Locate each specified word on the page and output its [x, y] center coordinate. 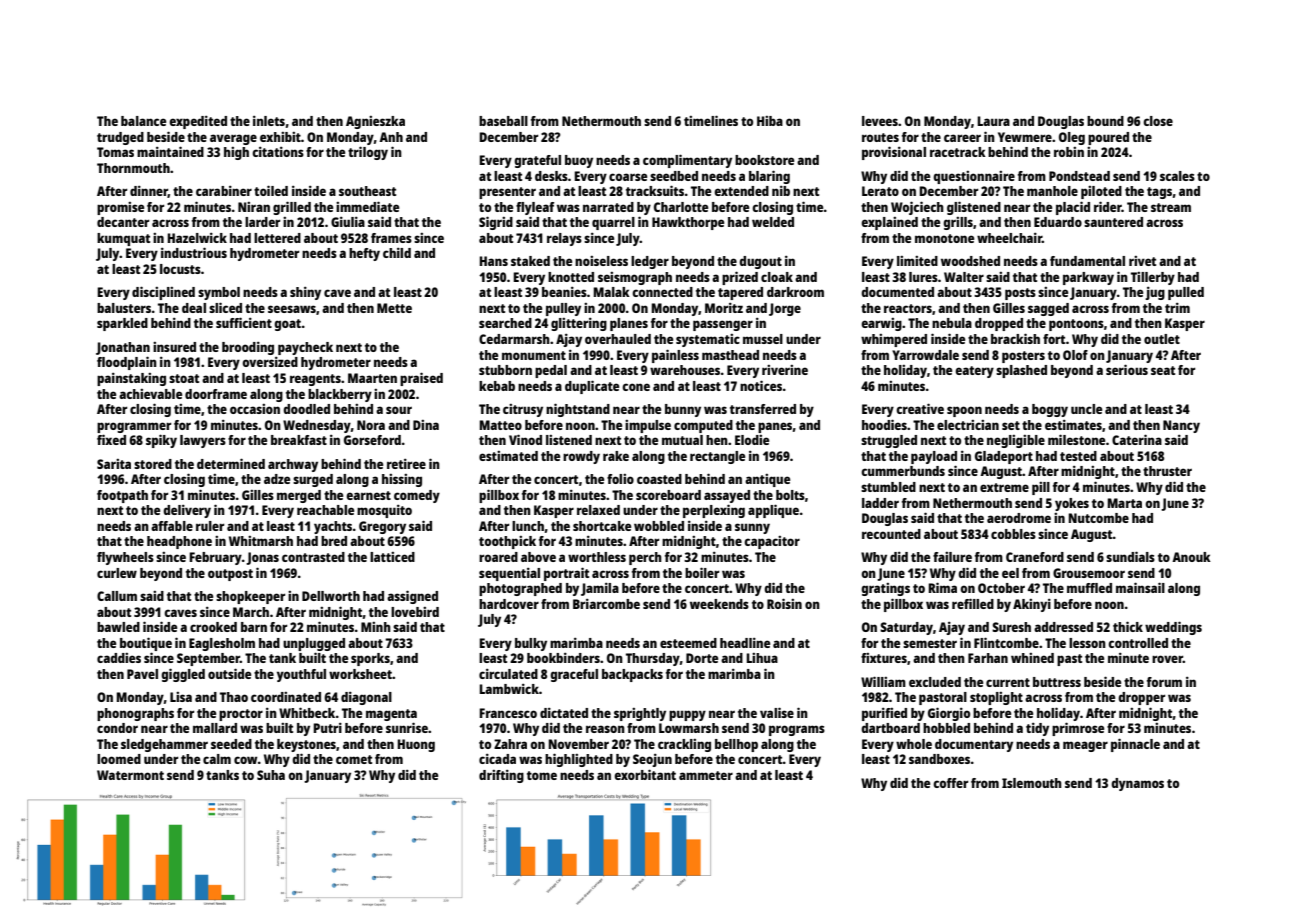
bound [1105, 121]
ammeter [706, 775]
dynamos [1137, 784]
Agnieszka [375, 122]
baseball [503, 121]
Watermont [130, 775]
